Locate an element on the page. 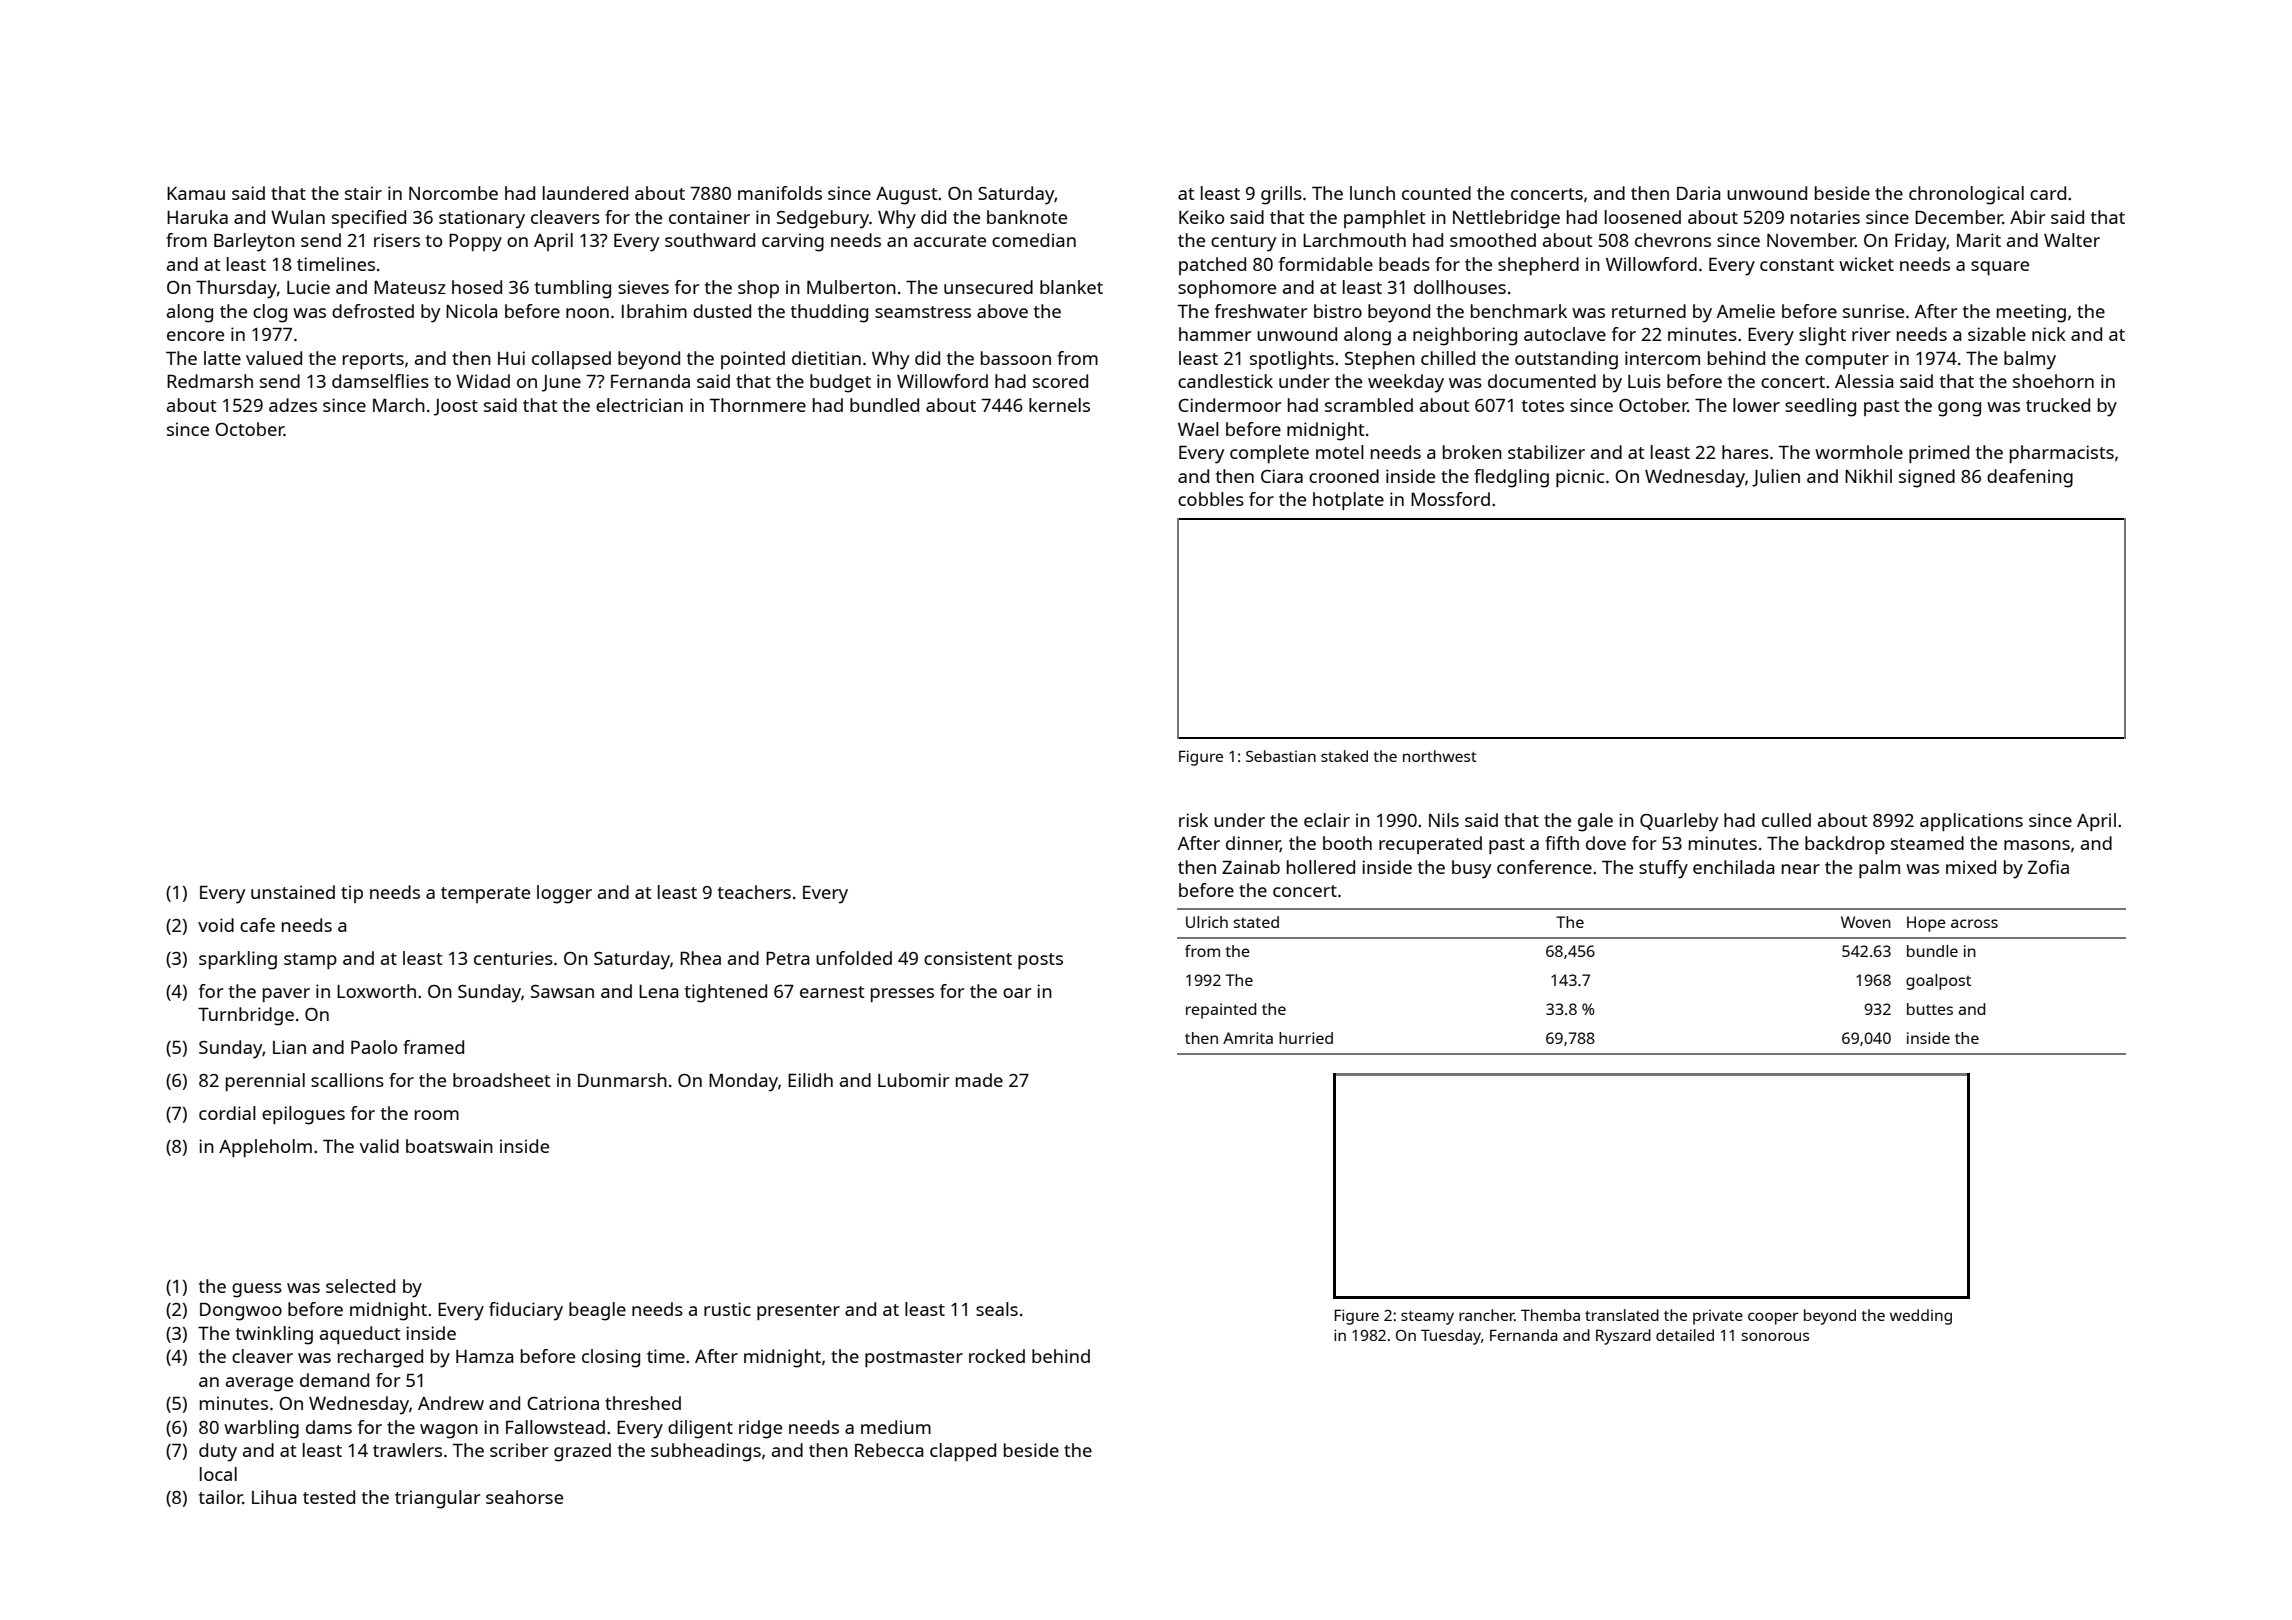 This page has height=1620, width=2292. Nils is located at coordinates (1444, 820).
